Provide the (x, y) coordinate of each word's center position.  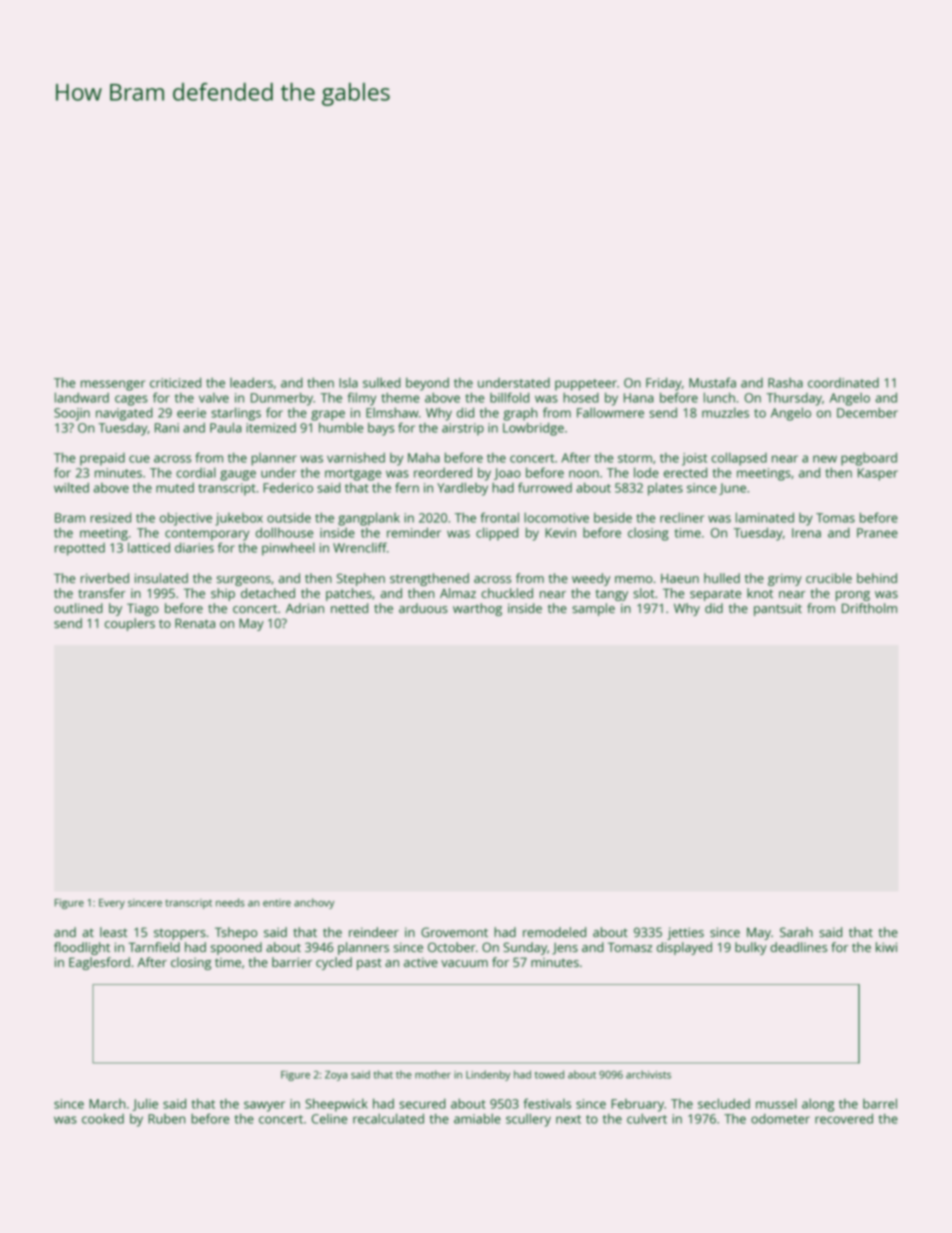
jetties (685, 933)
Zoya (336, 1076)
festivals (547, 1103)
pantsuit (778, 609)
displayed (684, 948)
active (421, 962)
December (867, 412)
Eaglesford (99, 963)
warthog (477, 609)
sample (593, 609)
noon (584, 474)
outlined (78, 608)
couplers (130, 624)
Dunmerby (282, 399)
